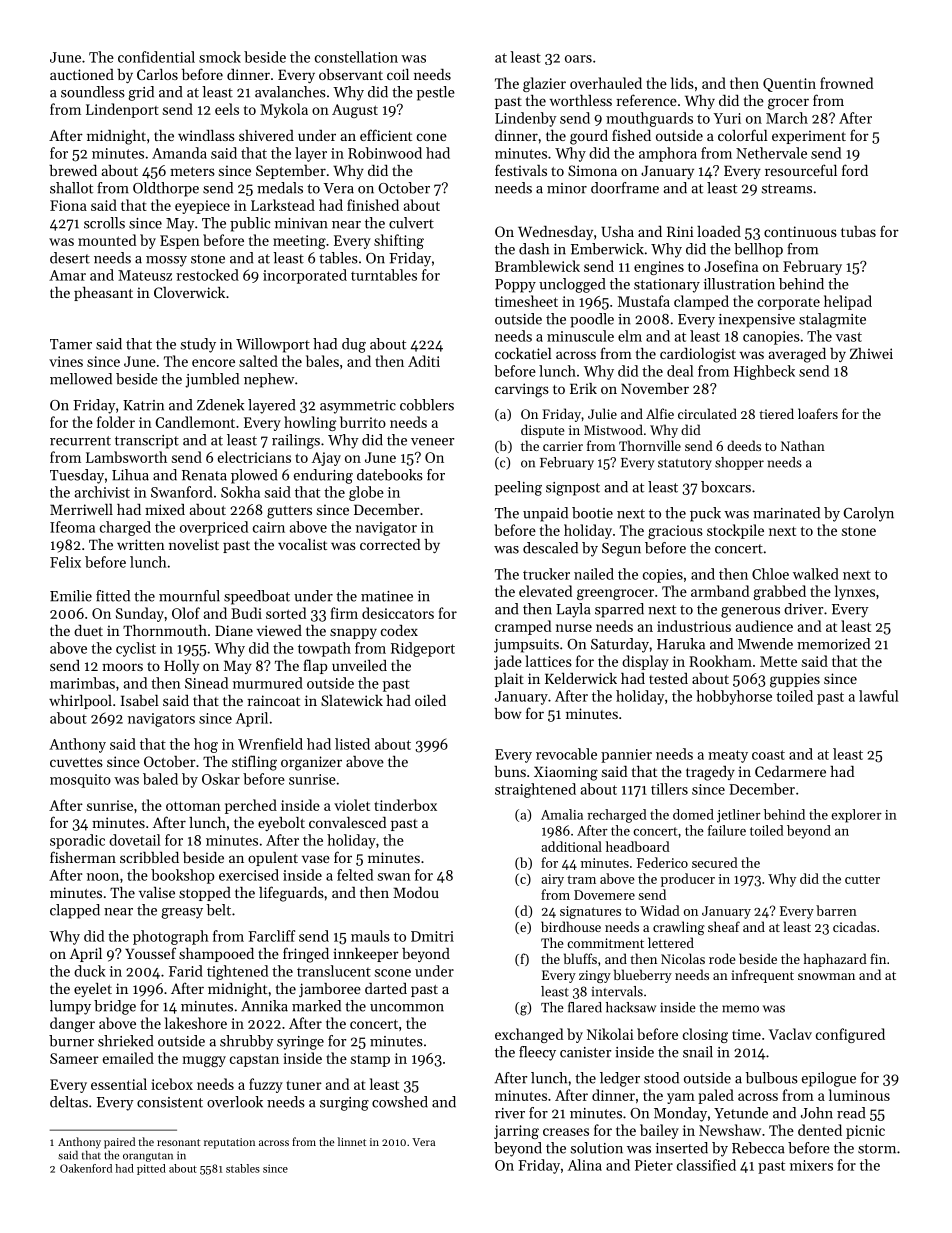 The height and width of the image is (1233, 952). Describe the element at coordinates (143, 405) in the image. I see `Katrin` at that location.
